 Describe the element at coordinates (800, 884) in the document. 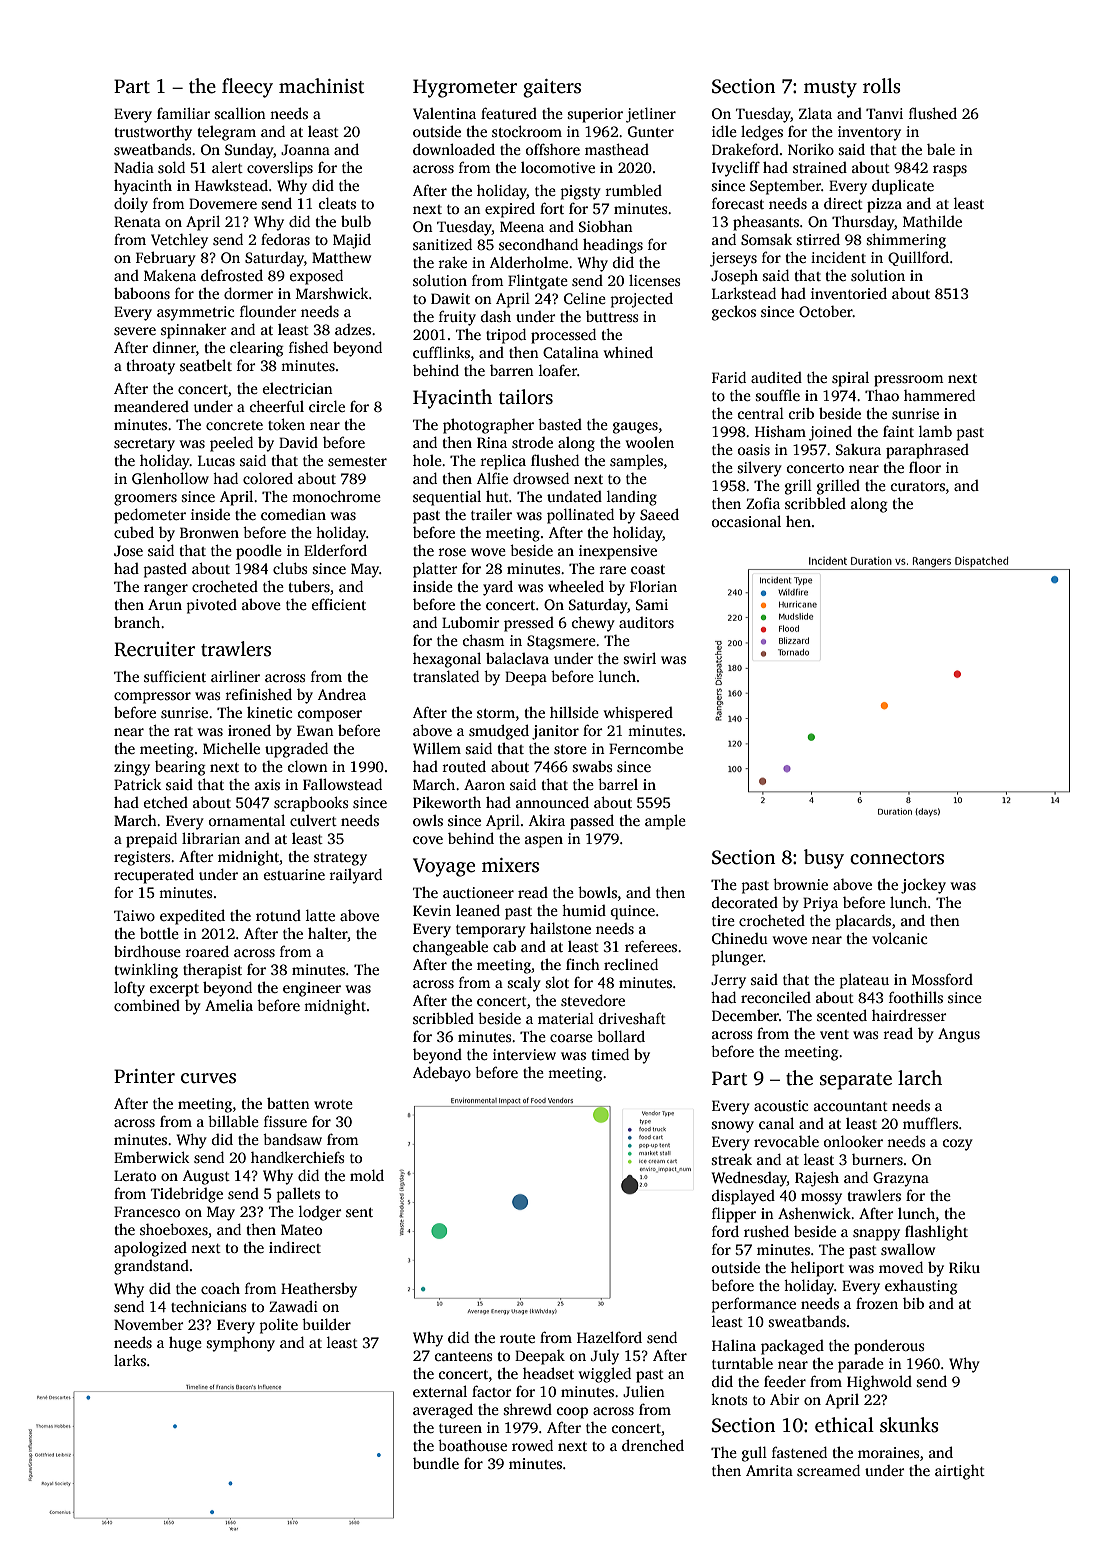

I see `brownie` at that location.
